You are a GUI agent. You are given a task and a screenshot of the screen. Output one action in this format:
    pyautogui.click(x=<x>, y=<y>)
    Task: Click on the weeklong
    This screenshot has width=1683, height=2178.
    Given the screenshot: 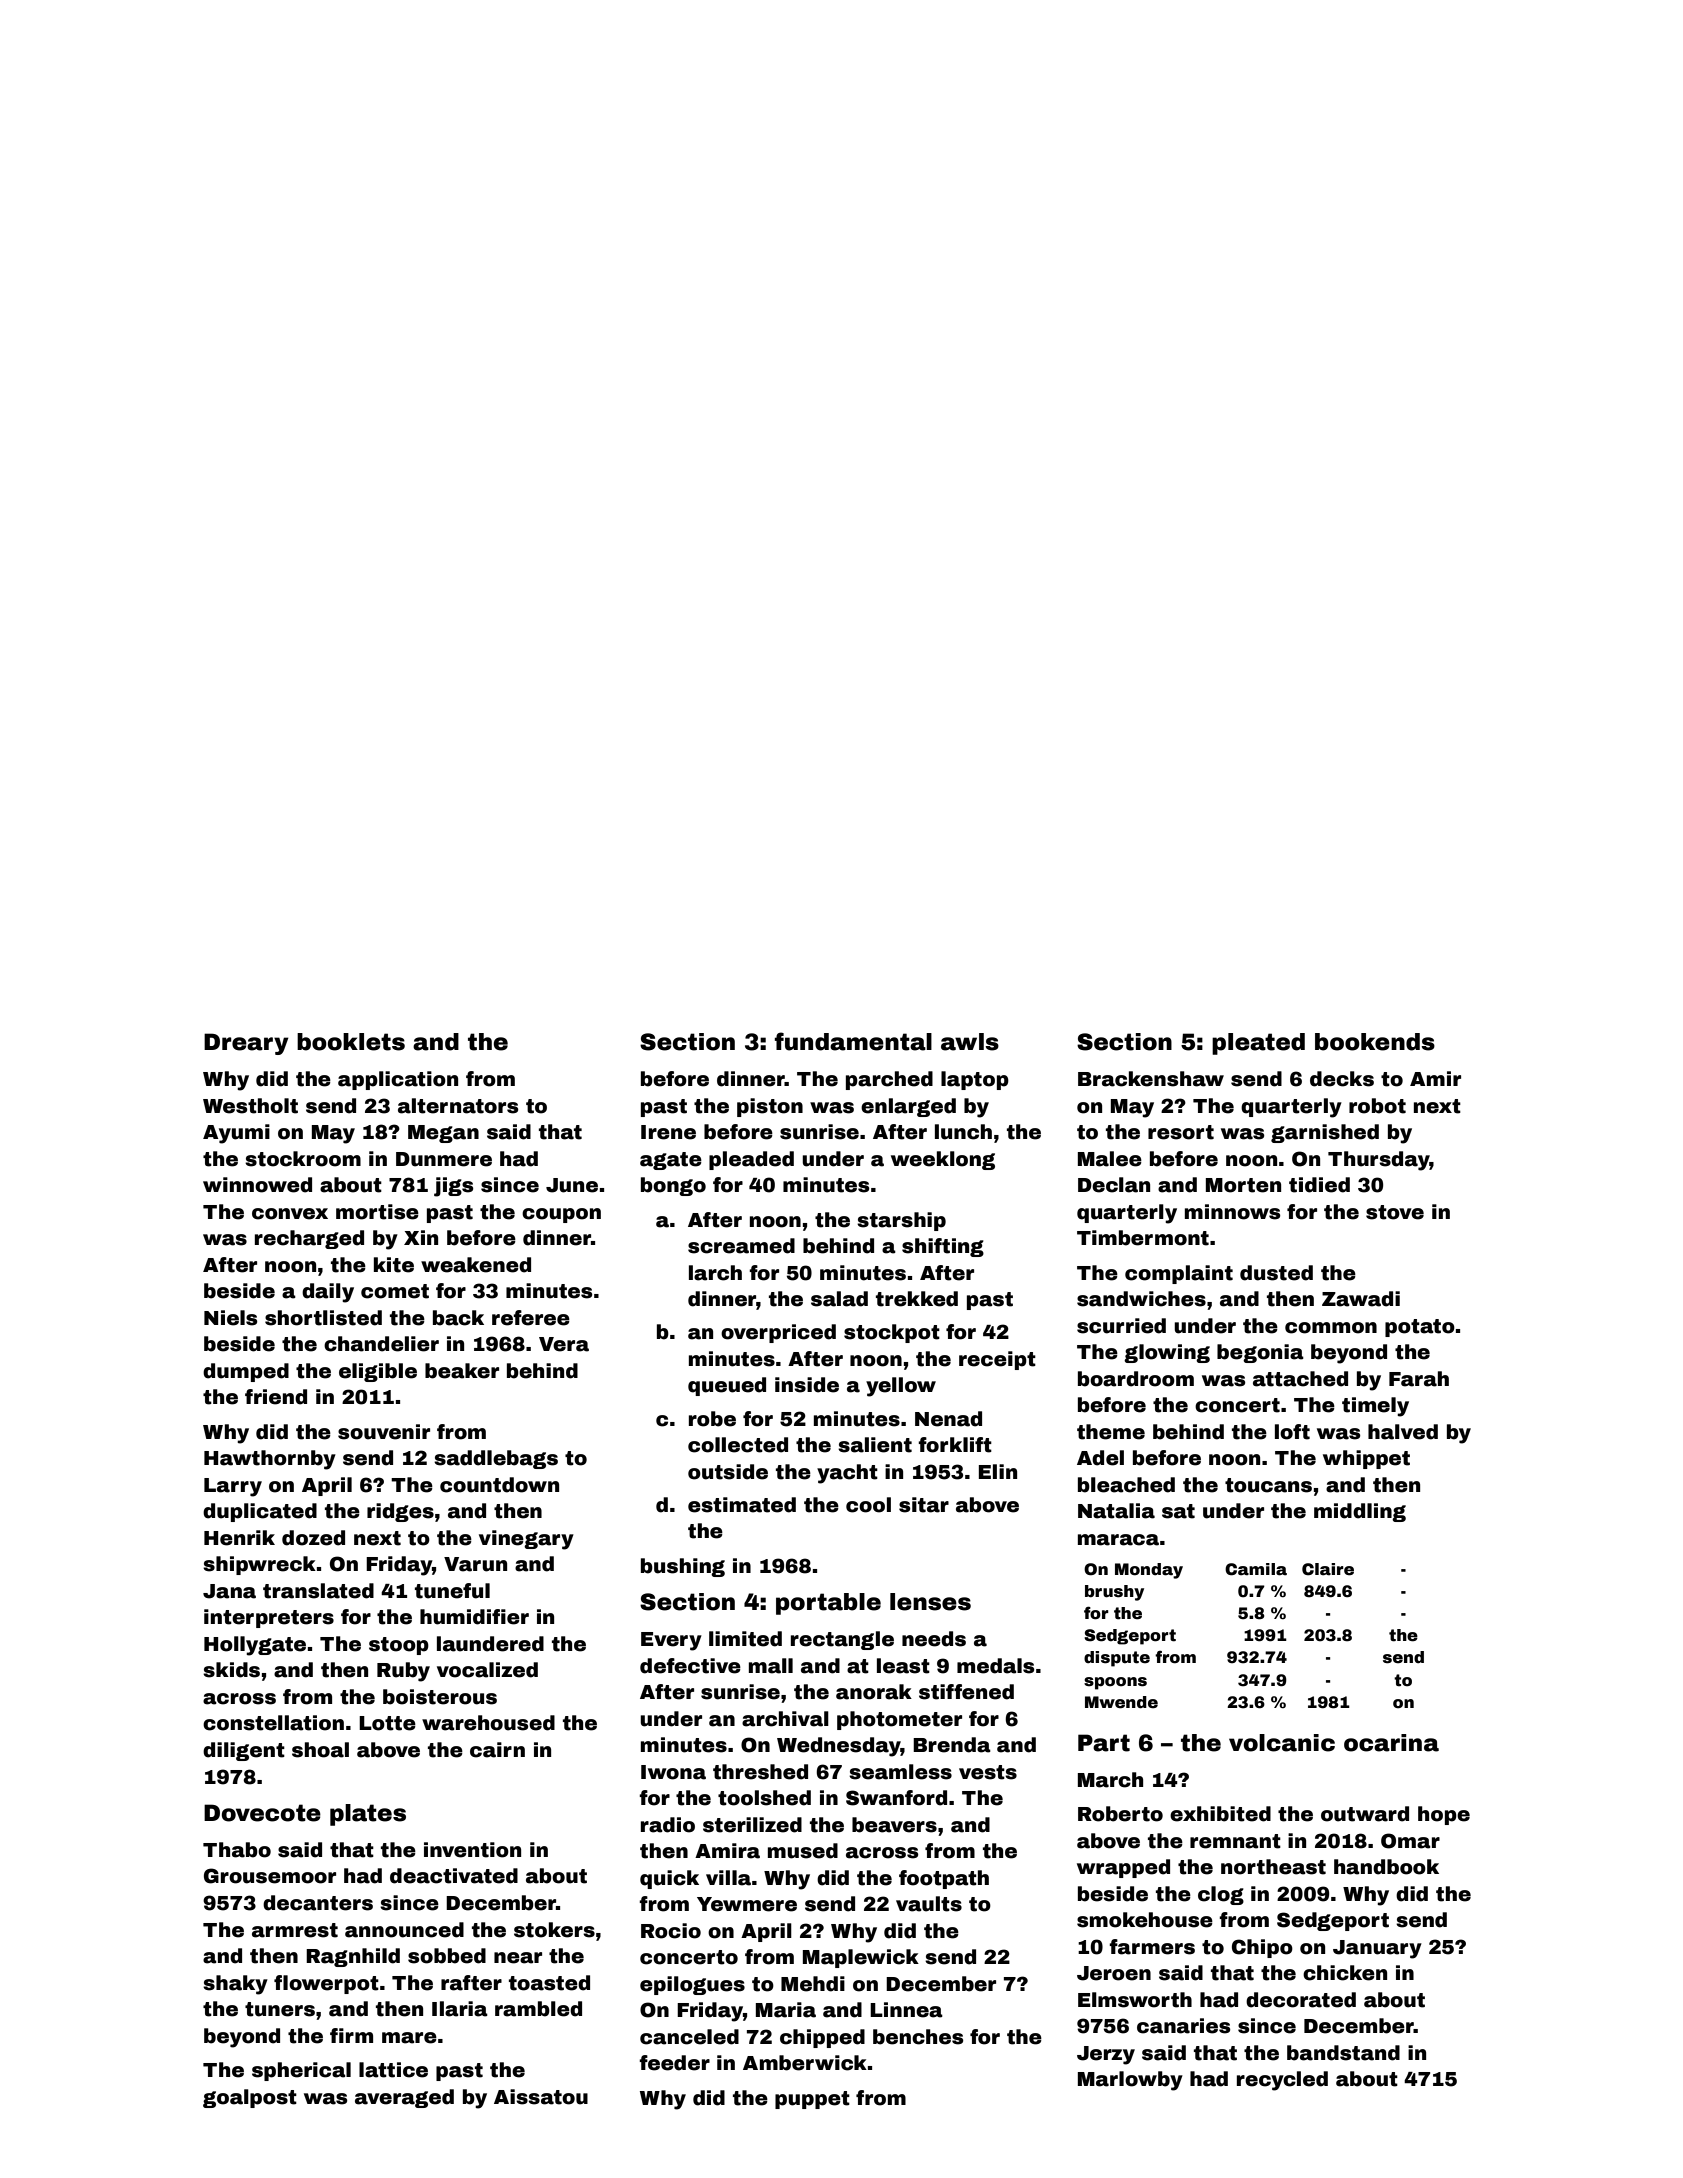 What is the action you would take?
    pyautogui.click(x=943, y=1160)
